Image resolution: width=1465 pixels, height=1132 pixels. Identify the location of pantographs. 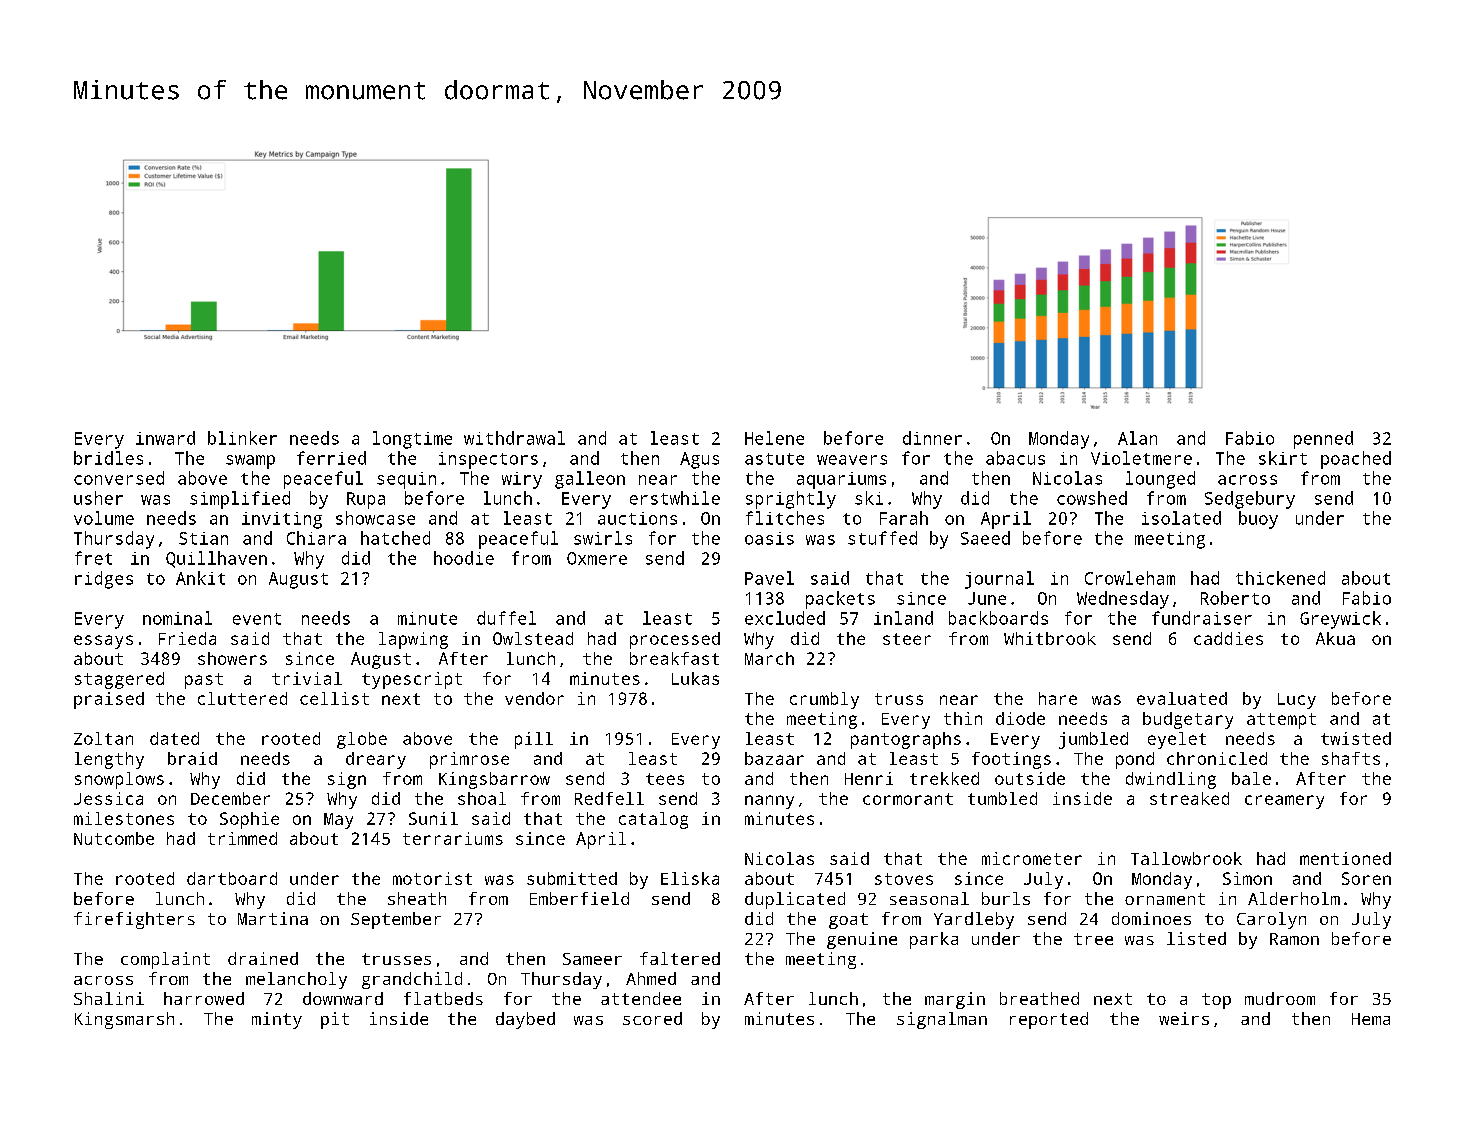
(906, 740).
